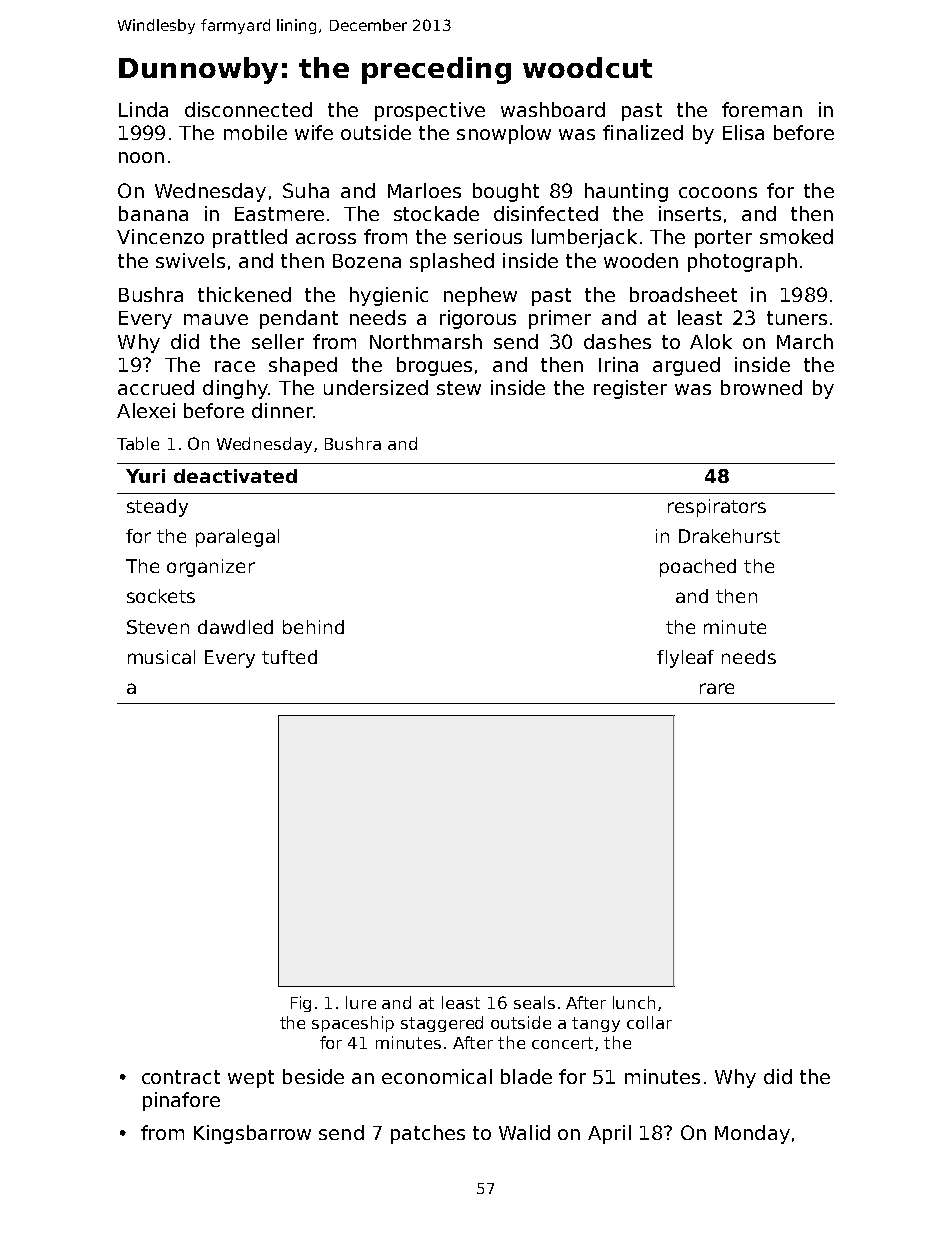 The width and height of the screenshot is (952, 1233). Describe the element at coordinates (160, 236) in the screenshot. I see `Vincenzo` at that location.
